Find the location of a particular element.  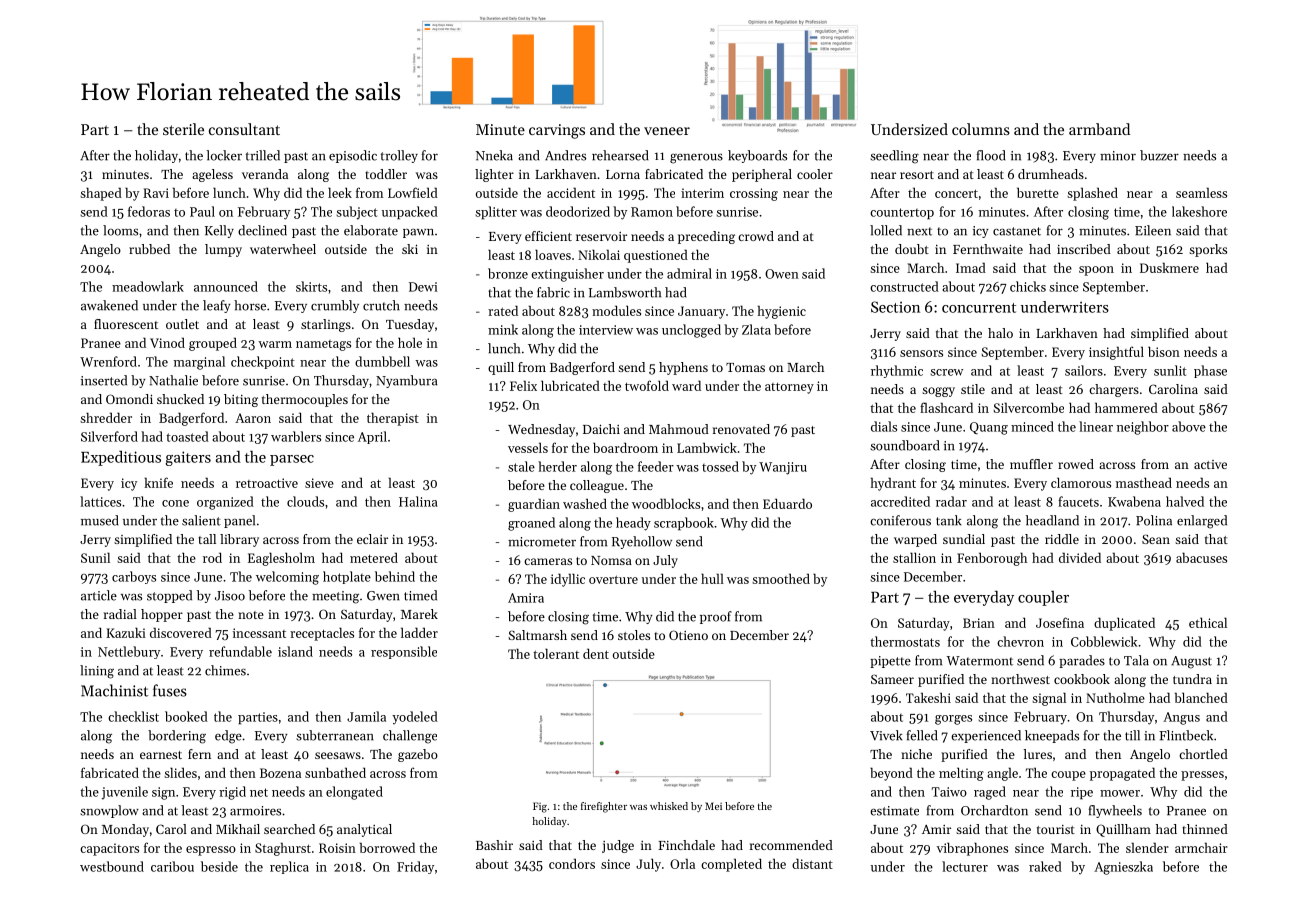

armband is located at coordinates (1099, 129).
